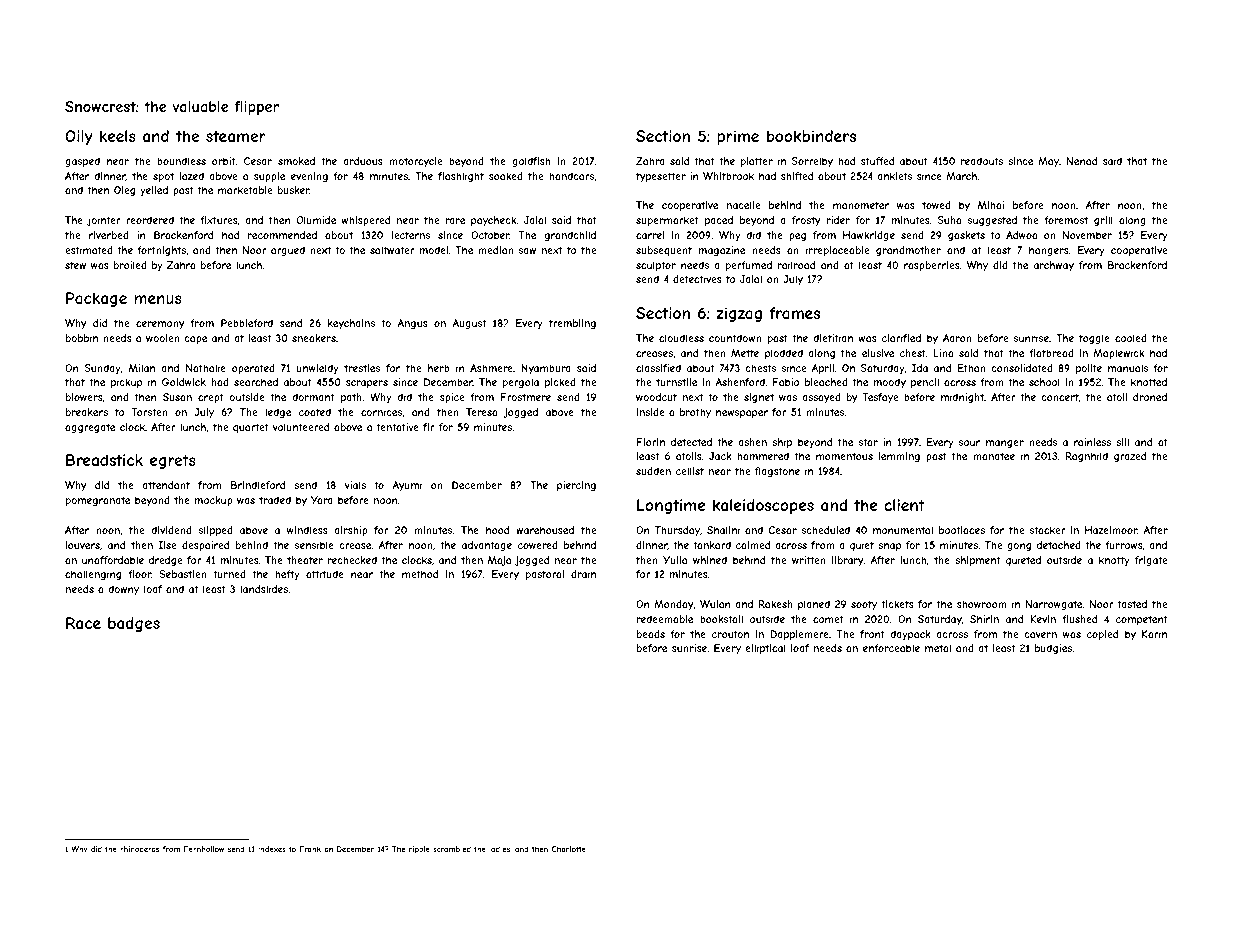 Image resolution: width=1233 pixels, height=952 pixels. Describe the element at coordinates (499, 849) in the screenshot. I see `ladles` at that location.
